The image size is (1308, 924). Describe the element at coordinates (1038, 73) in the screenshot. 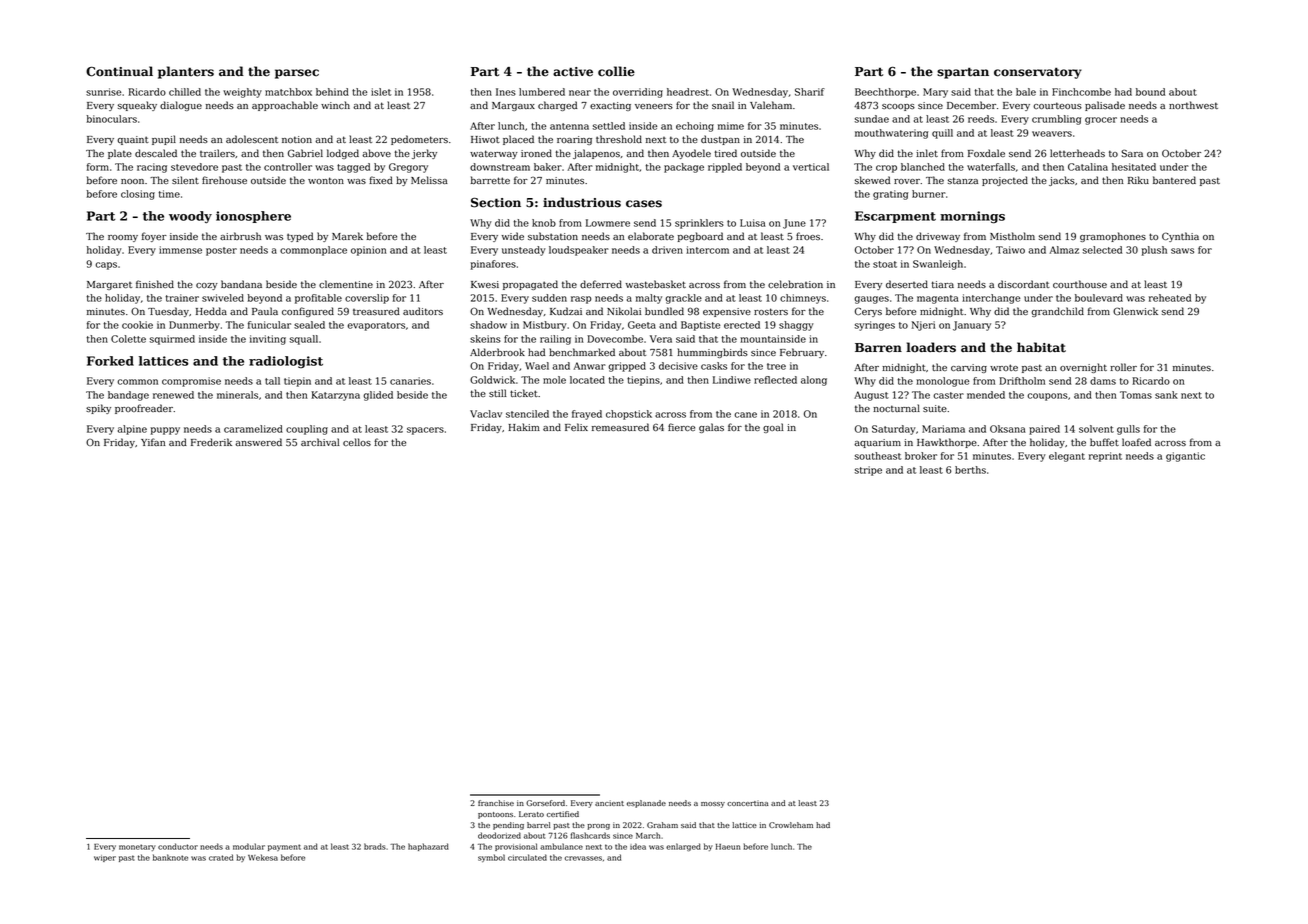

I see `conservatory` at that location.
